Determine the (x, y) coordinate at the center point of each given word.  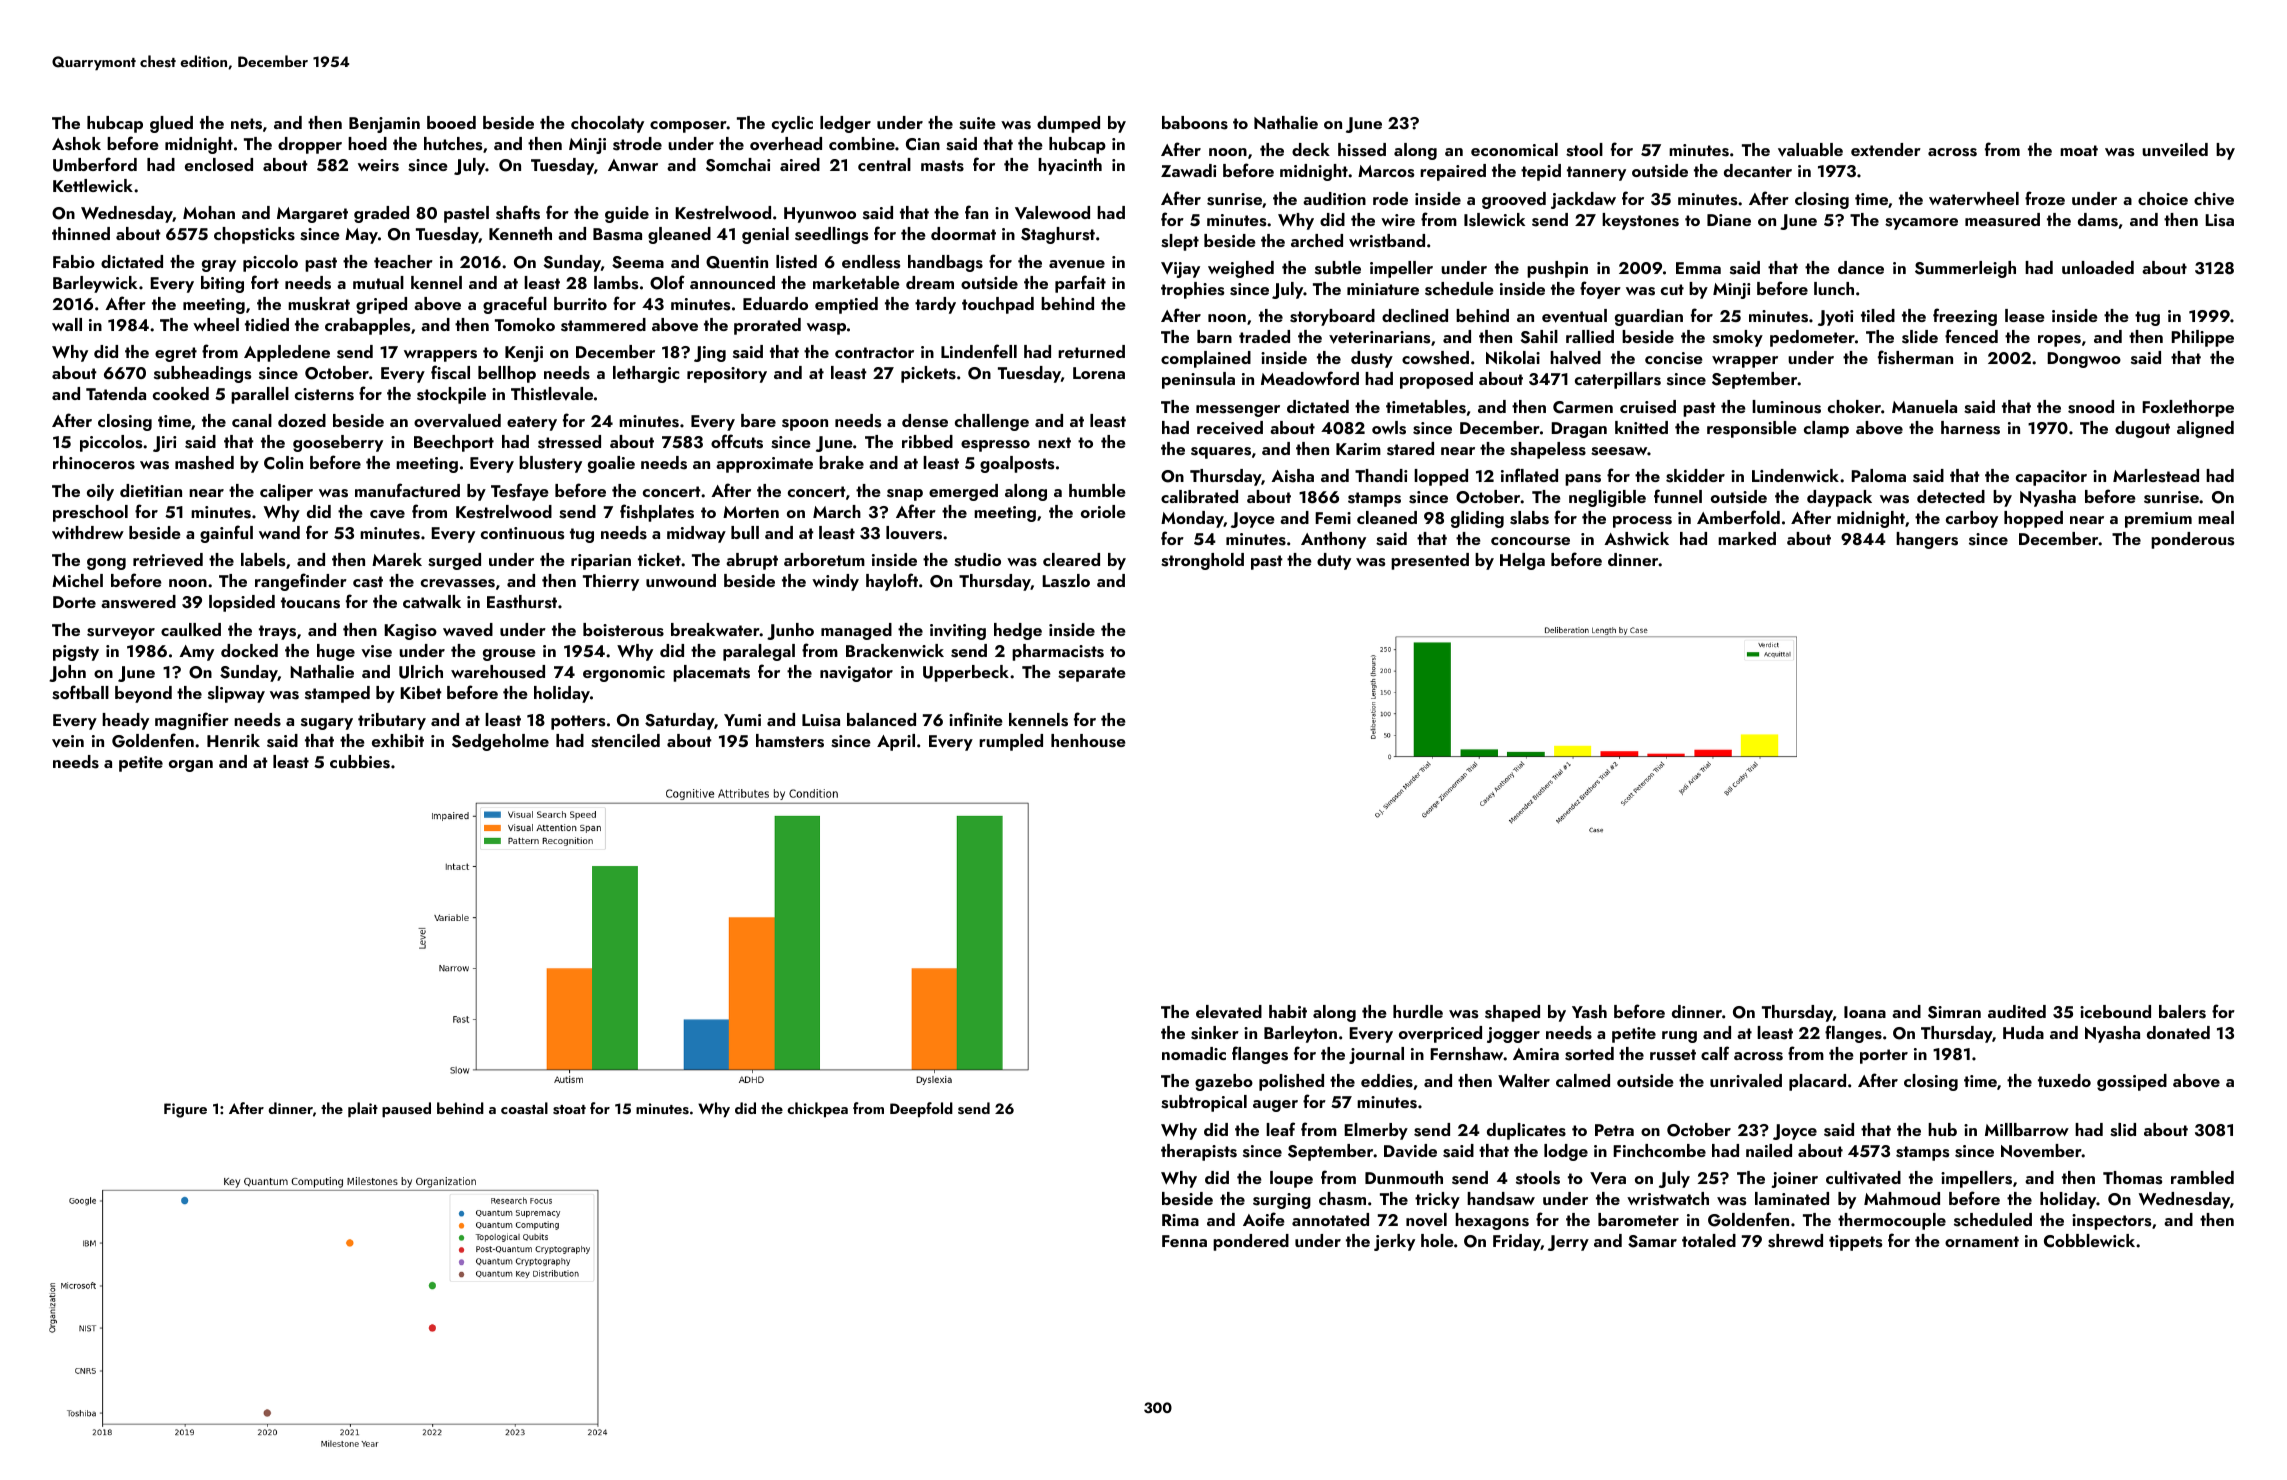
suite (977, 123)
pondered (1251, 1242)
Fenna (1184, 1241)
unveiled (2175, 150)
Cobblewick (2089, 1241)
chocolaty (607, 124)
